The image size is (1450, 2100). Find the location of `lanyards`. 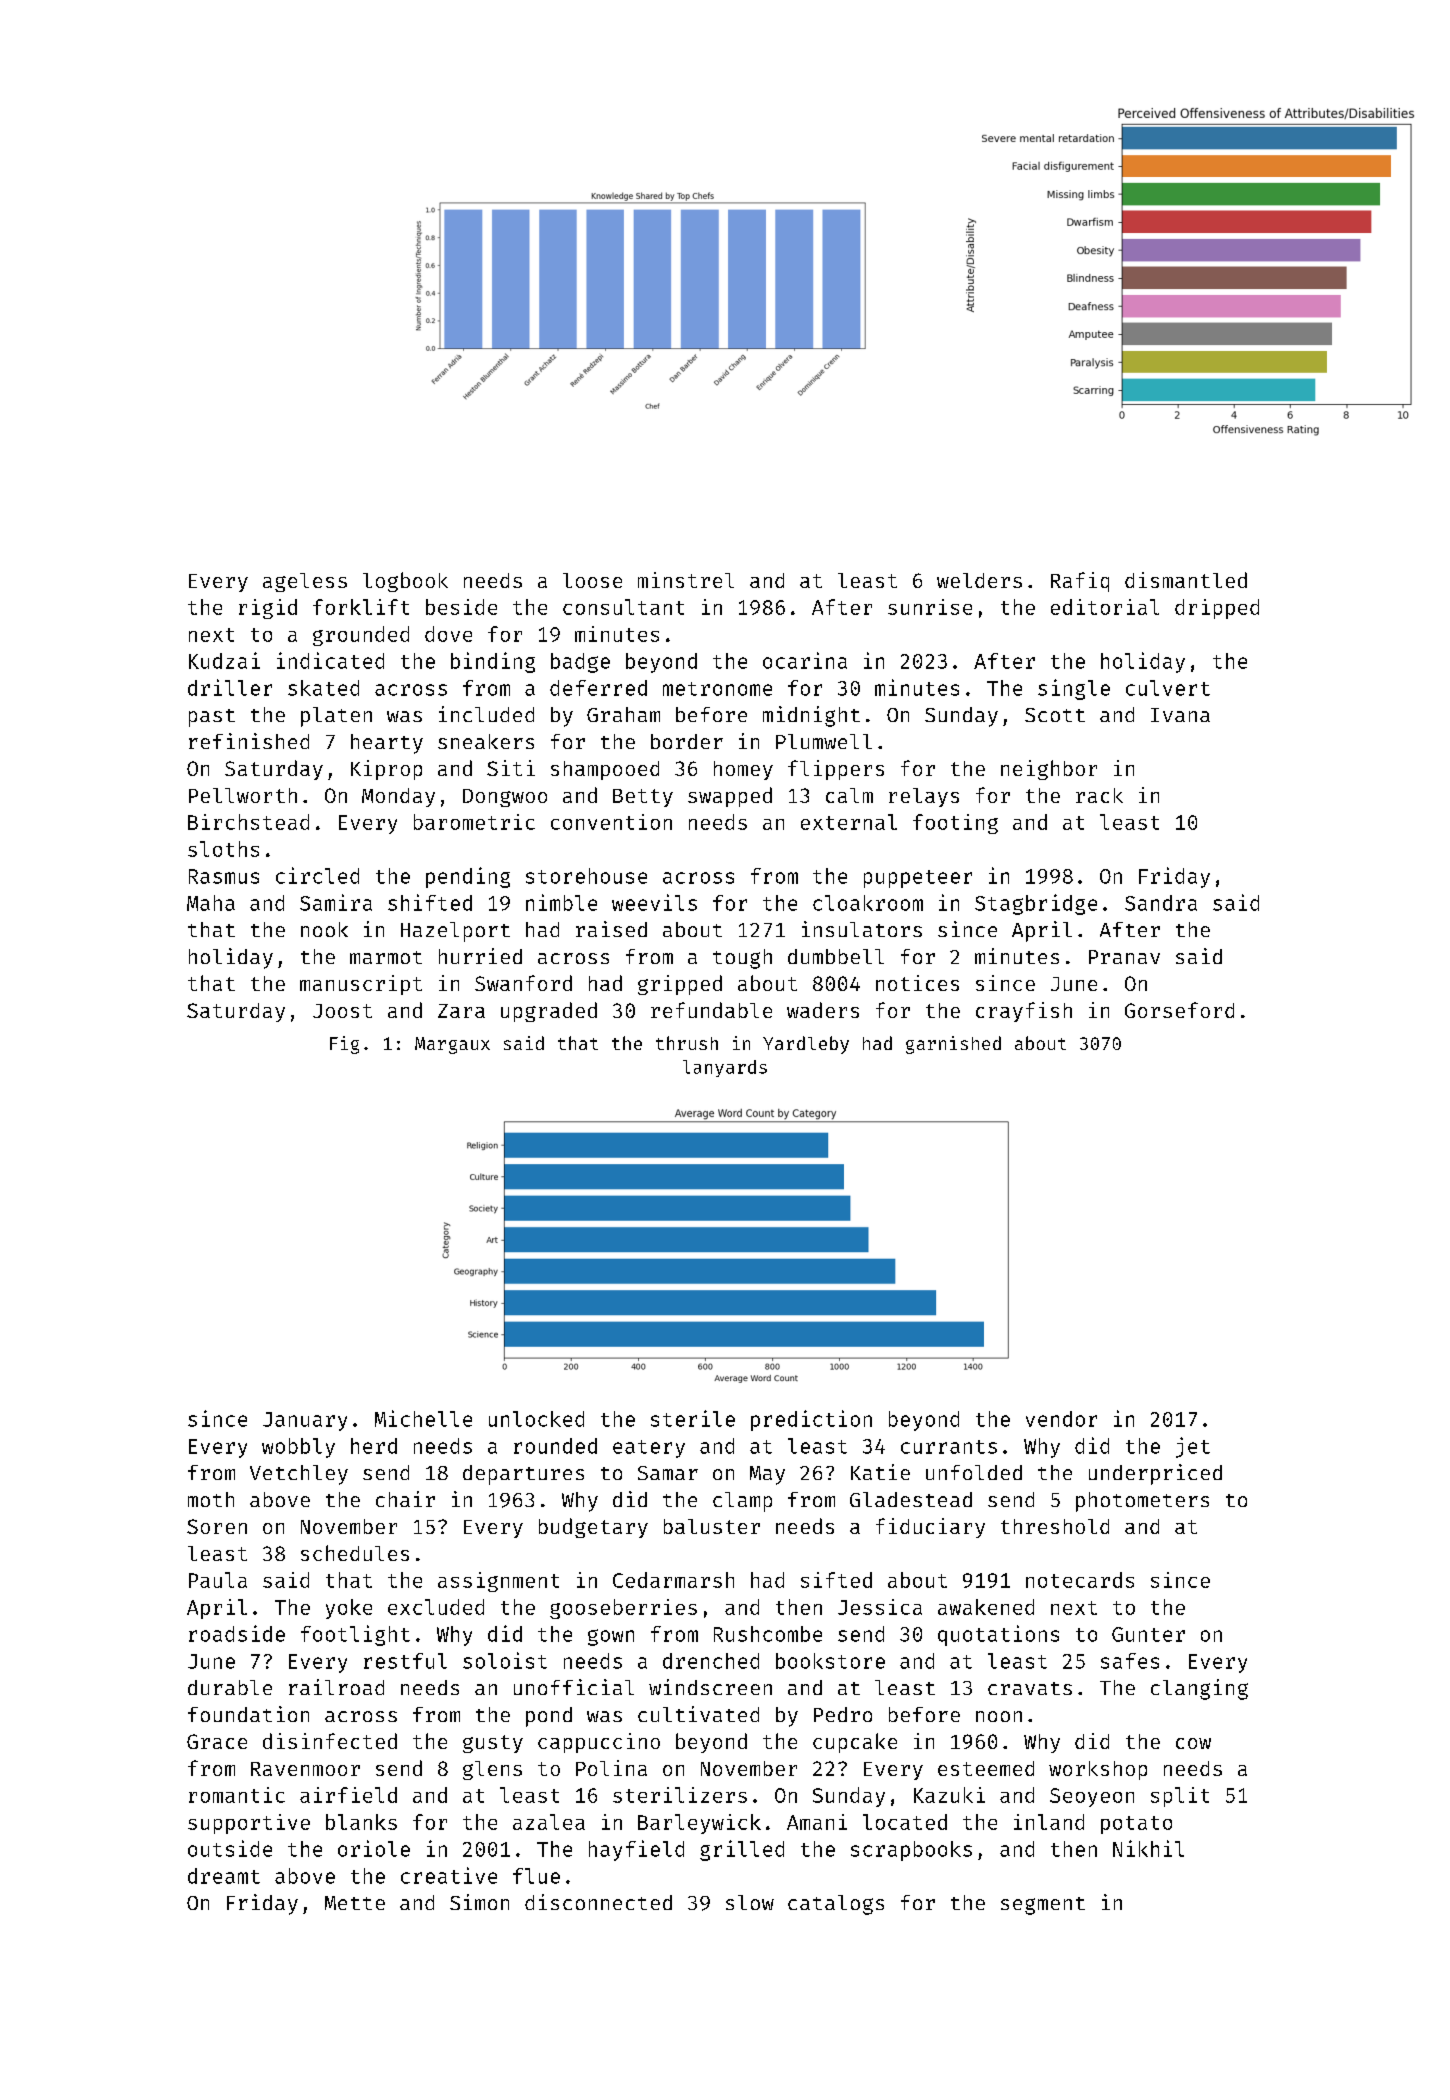

lanyards is located at coordinates (725, 1068).
